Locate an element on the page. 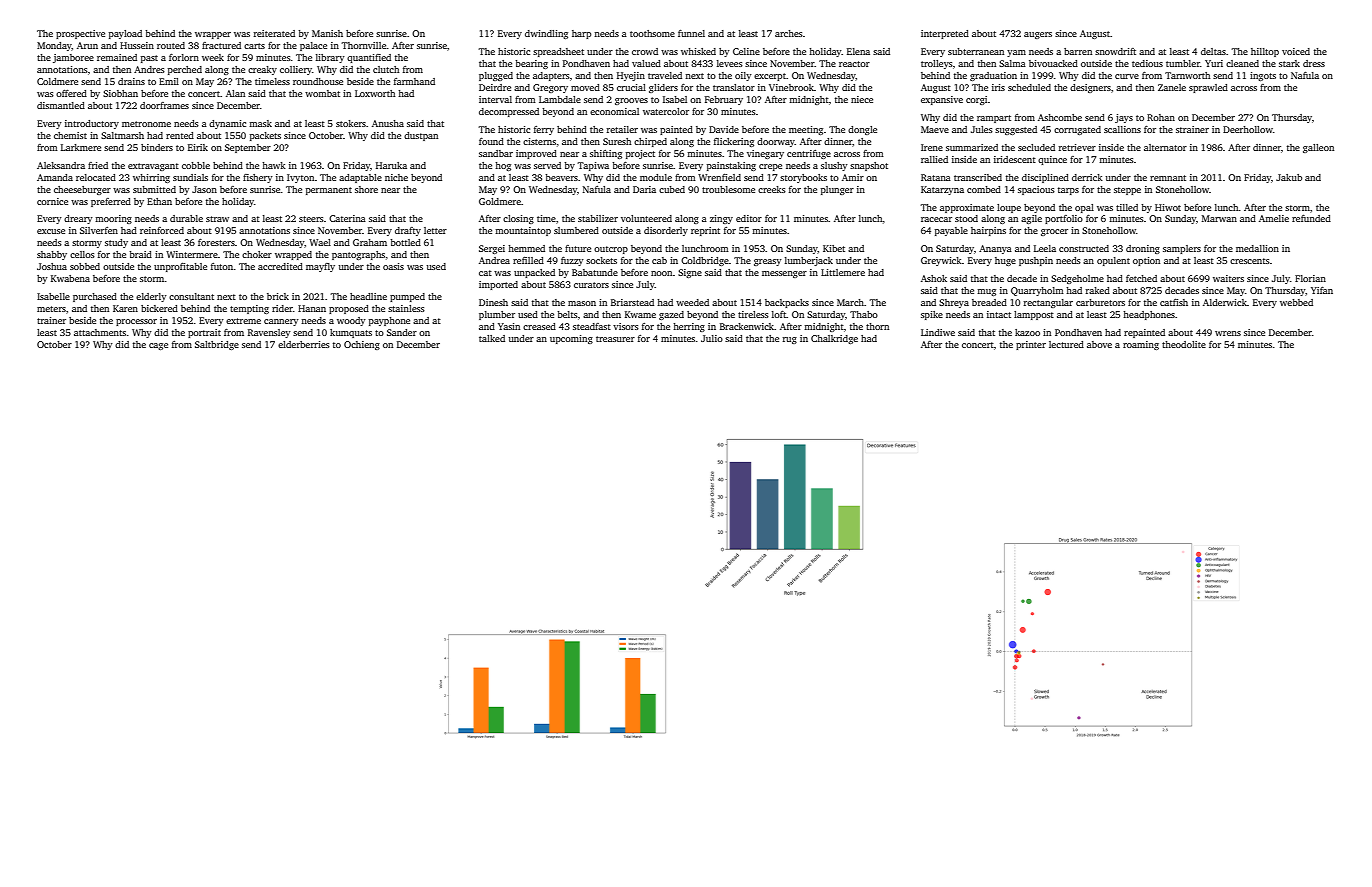 The width and height of the document is (1372, 887). Chalkridge is located at coordinates (834, 339).
